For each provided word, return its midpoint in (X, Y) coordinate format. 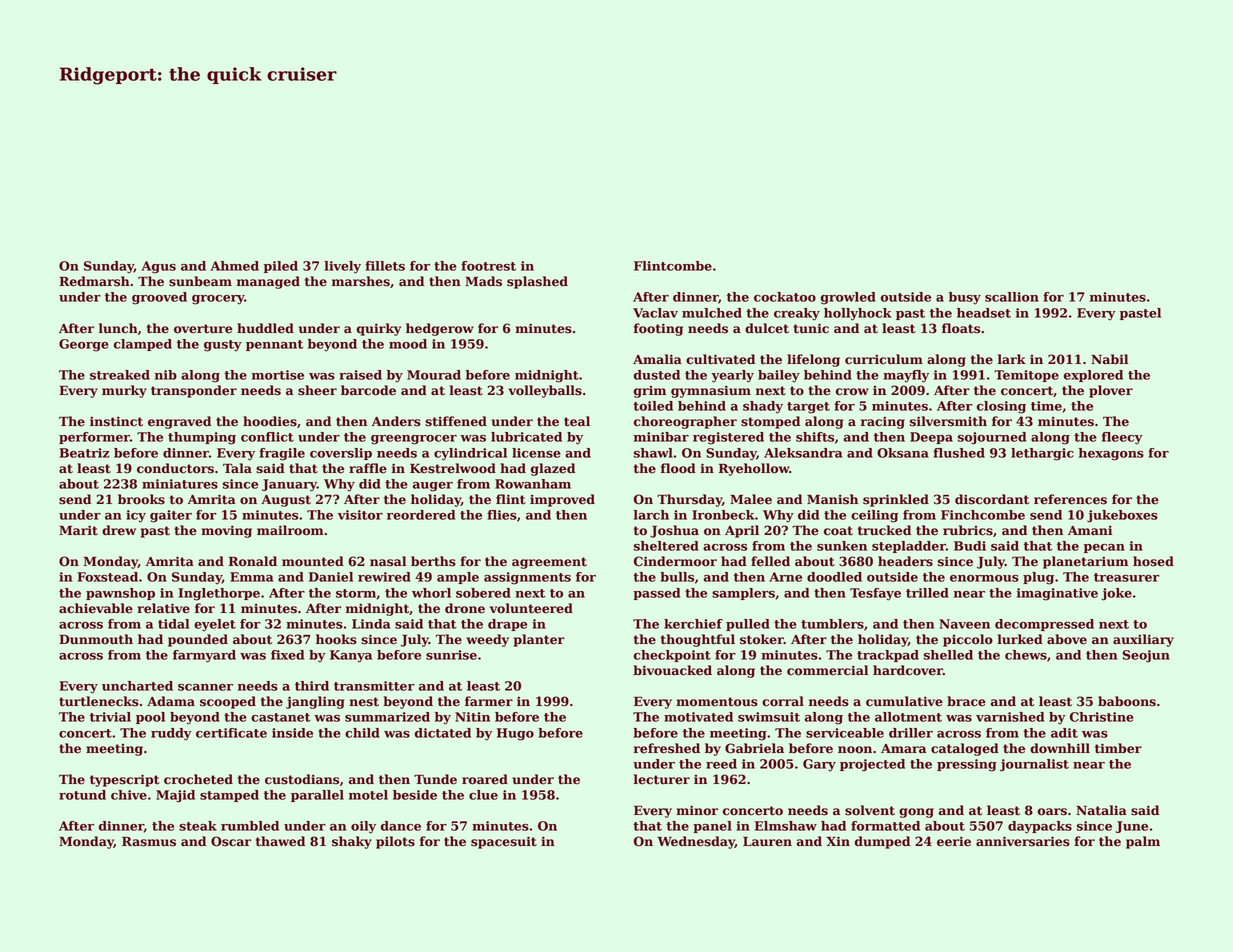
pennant (274, 345)
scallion (1012, 297)
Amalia (657, 359)
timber (1118, 748)
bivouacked (672, 670)
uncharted (137, 686)
